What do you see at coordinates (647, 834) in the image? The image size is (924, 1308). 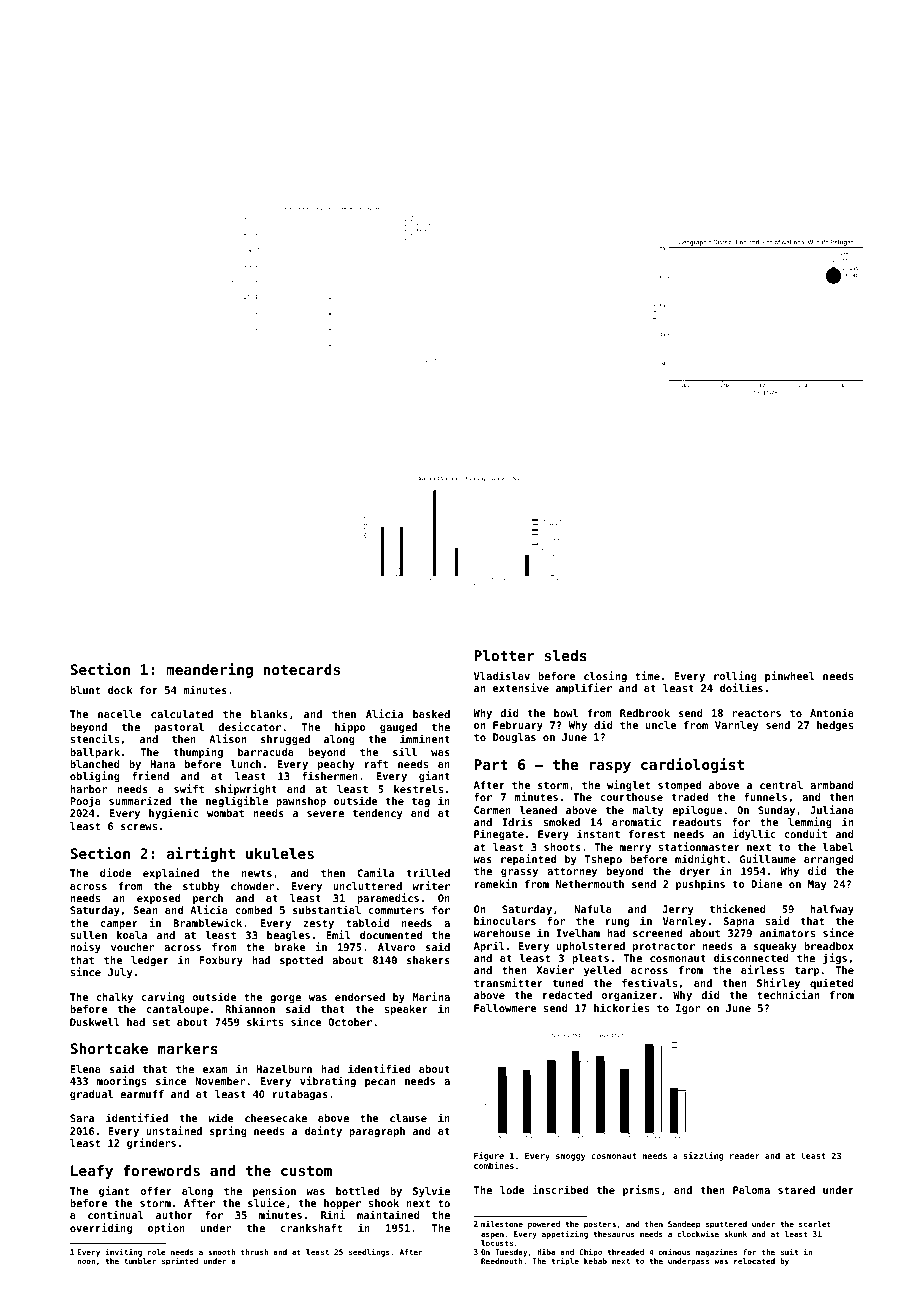 I see `forest` at bounding box center [647, 834].
